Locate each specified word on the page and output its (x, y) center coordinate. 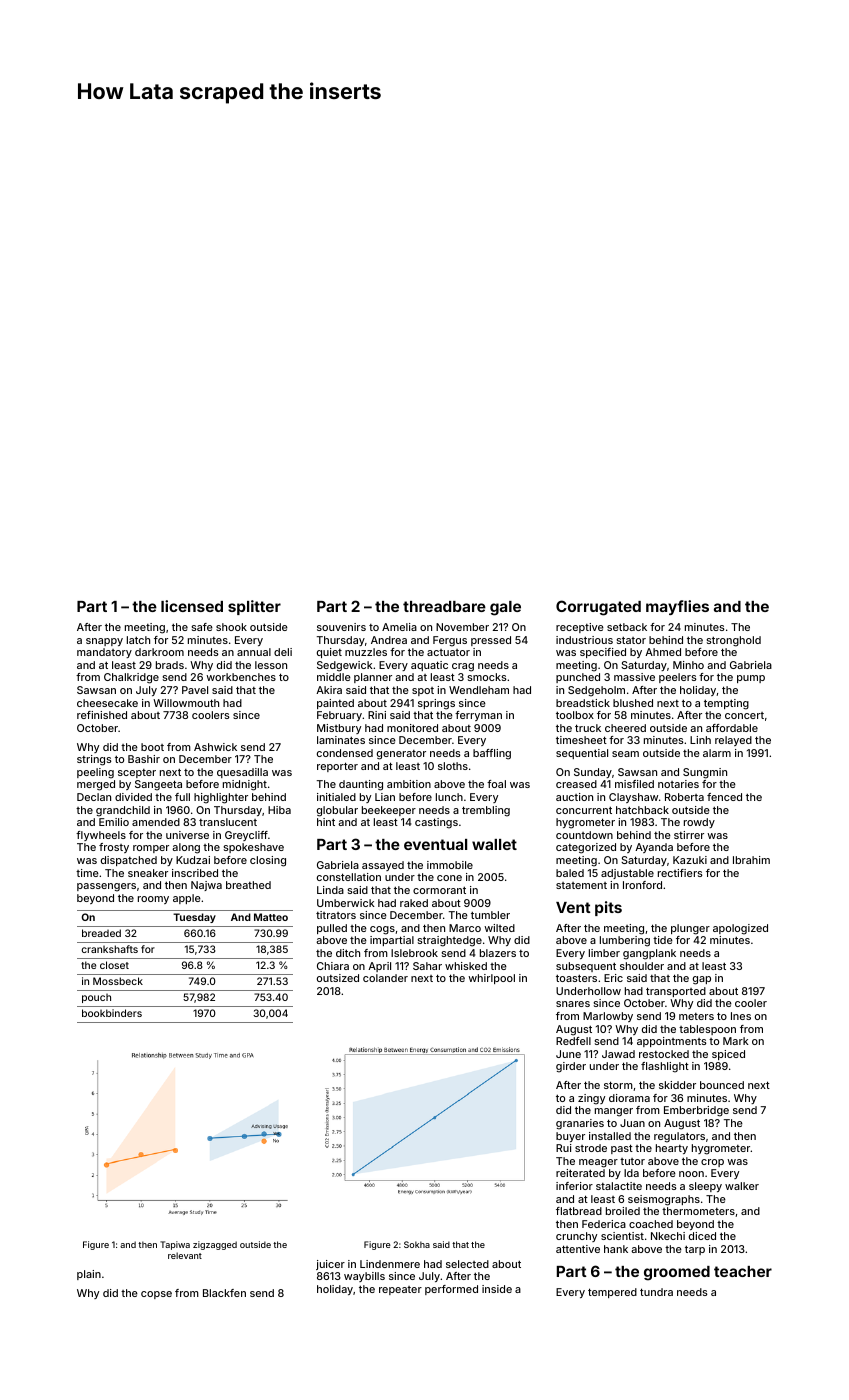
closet (114, 965)
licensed (192, 606)
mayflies (677, 607)
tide (663, 940)
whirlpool (491, 979)
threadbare (444, 606)
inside (497, 1289)
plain (89, 1275)
